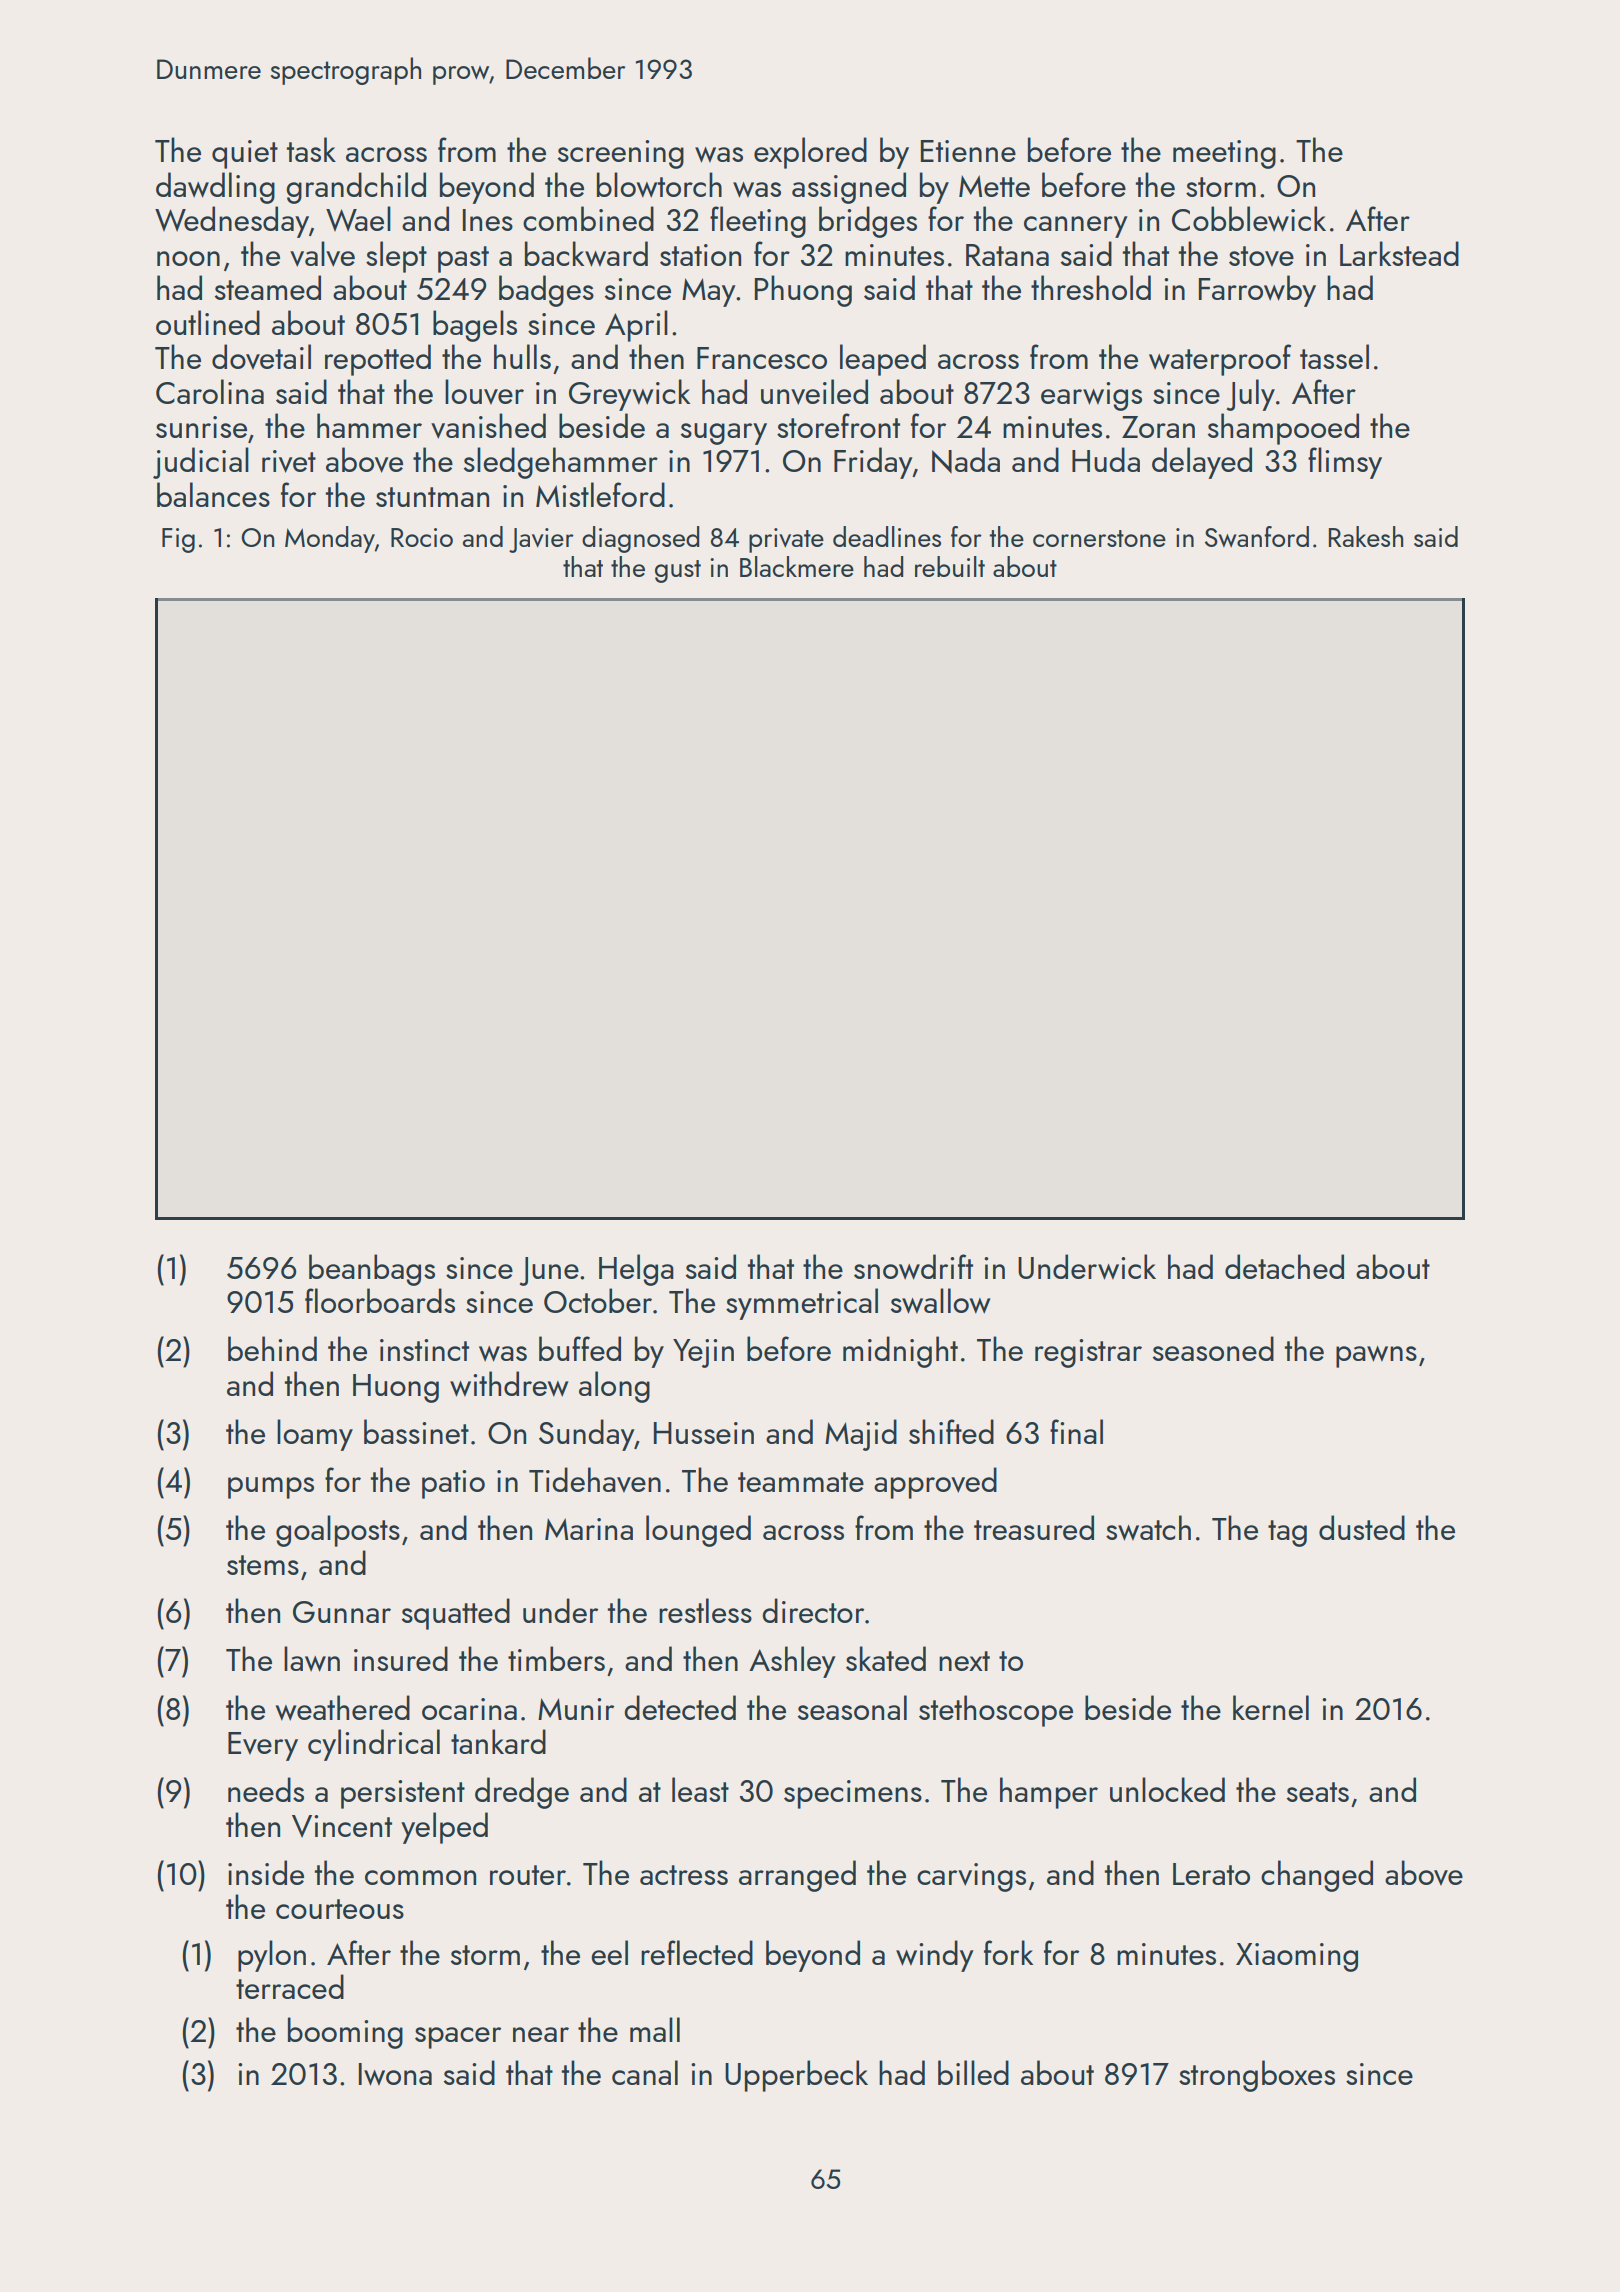 The height and width of the screenshot is (2292, 1620). Describe the element at coordinates (1099, 538) in the screenshot. I see `cornerstone` at that location.
